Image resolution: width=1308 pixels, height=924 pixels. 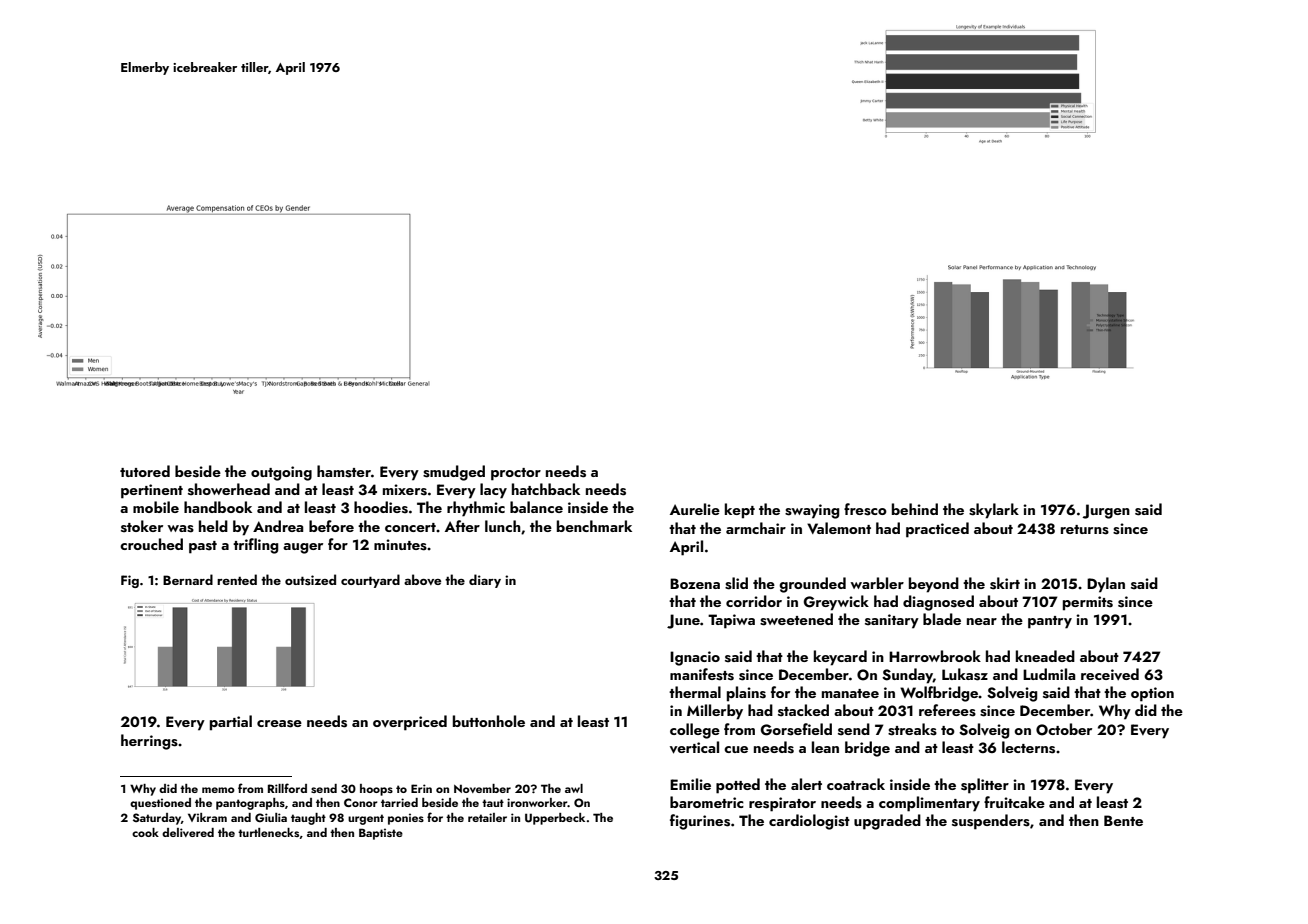 I want to click on vertical, so click(x=694, y=747).
